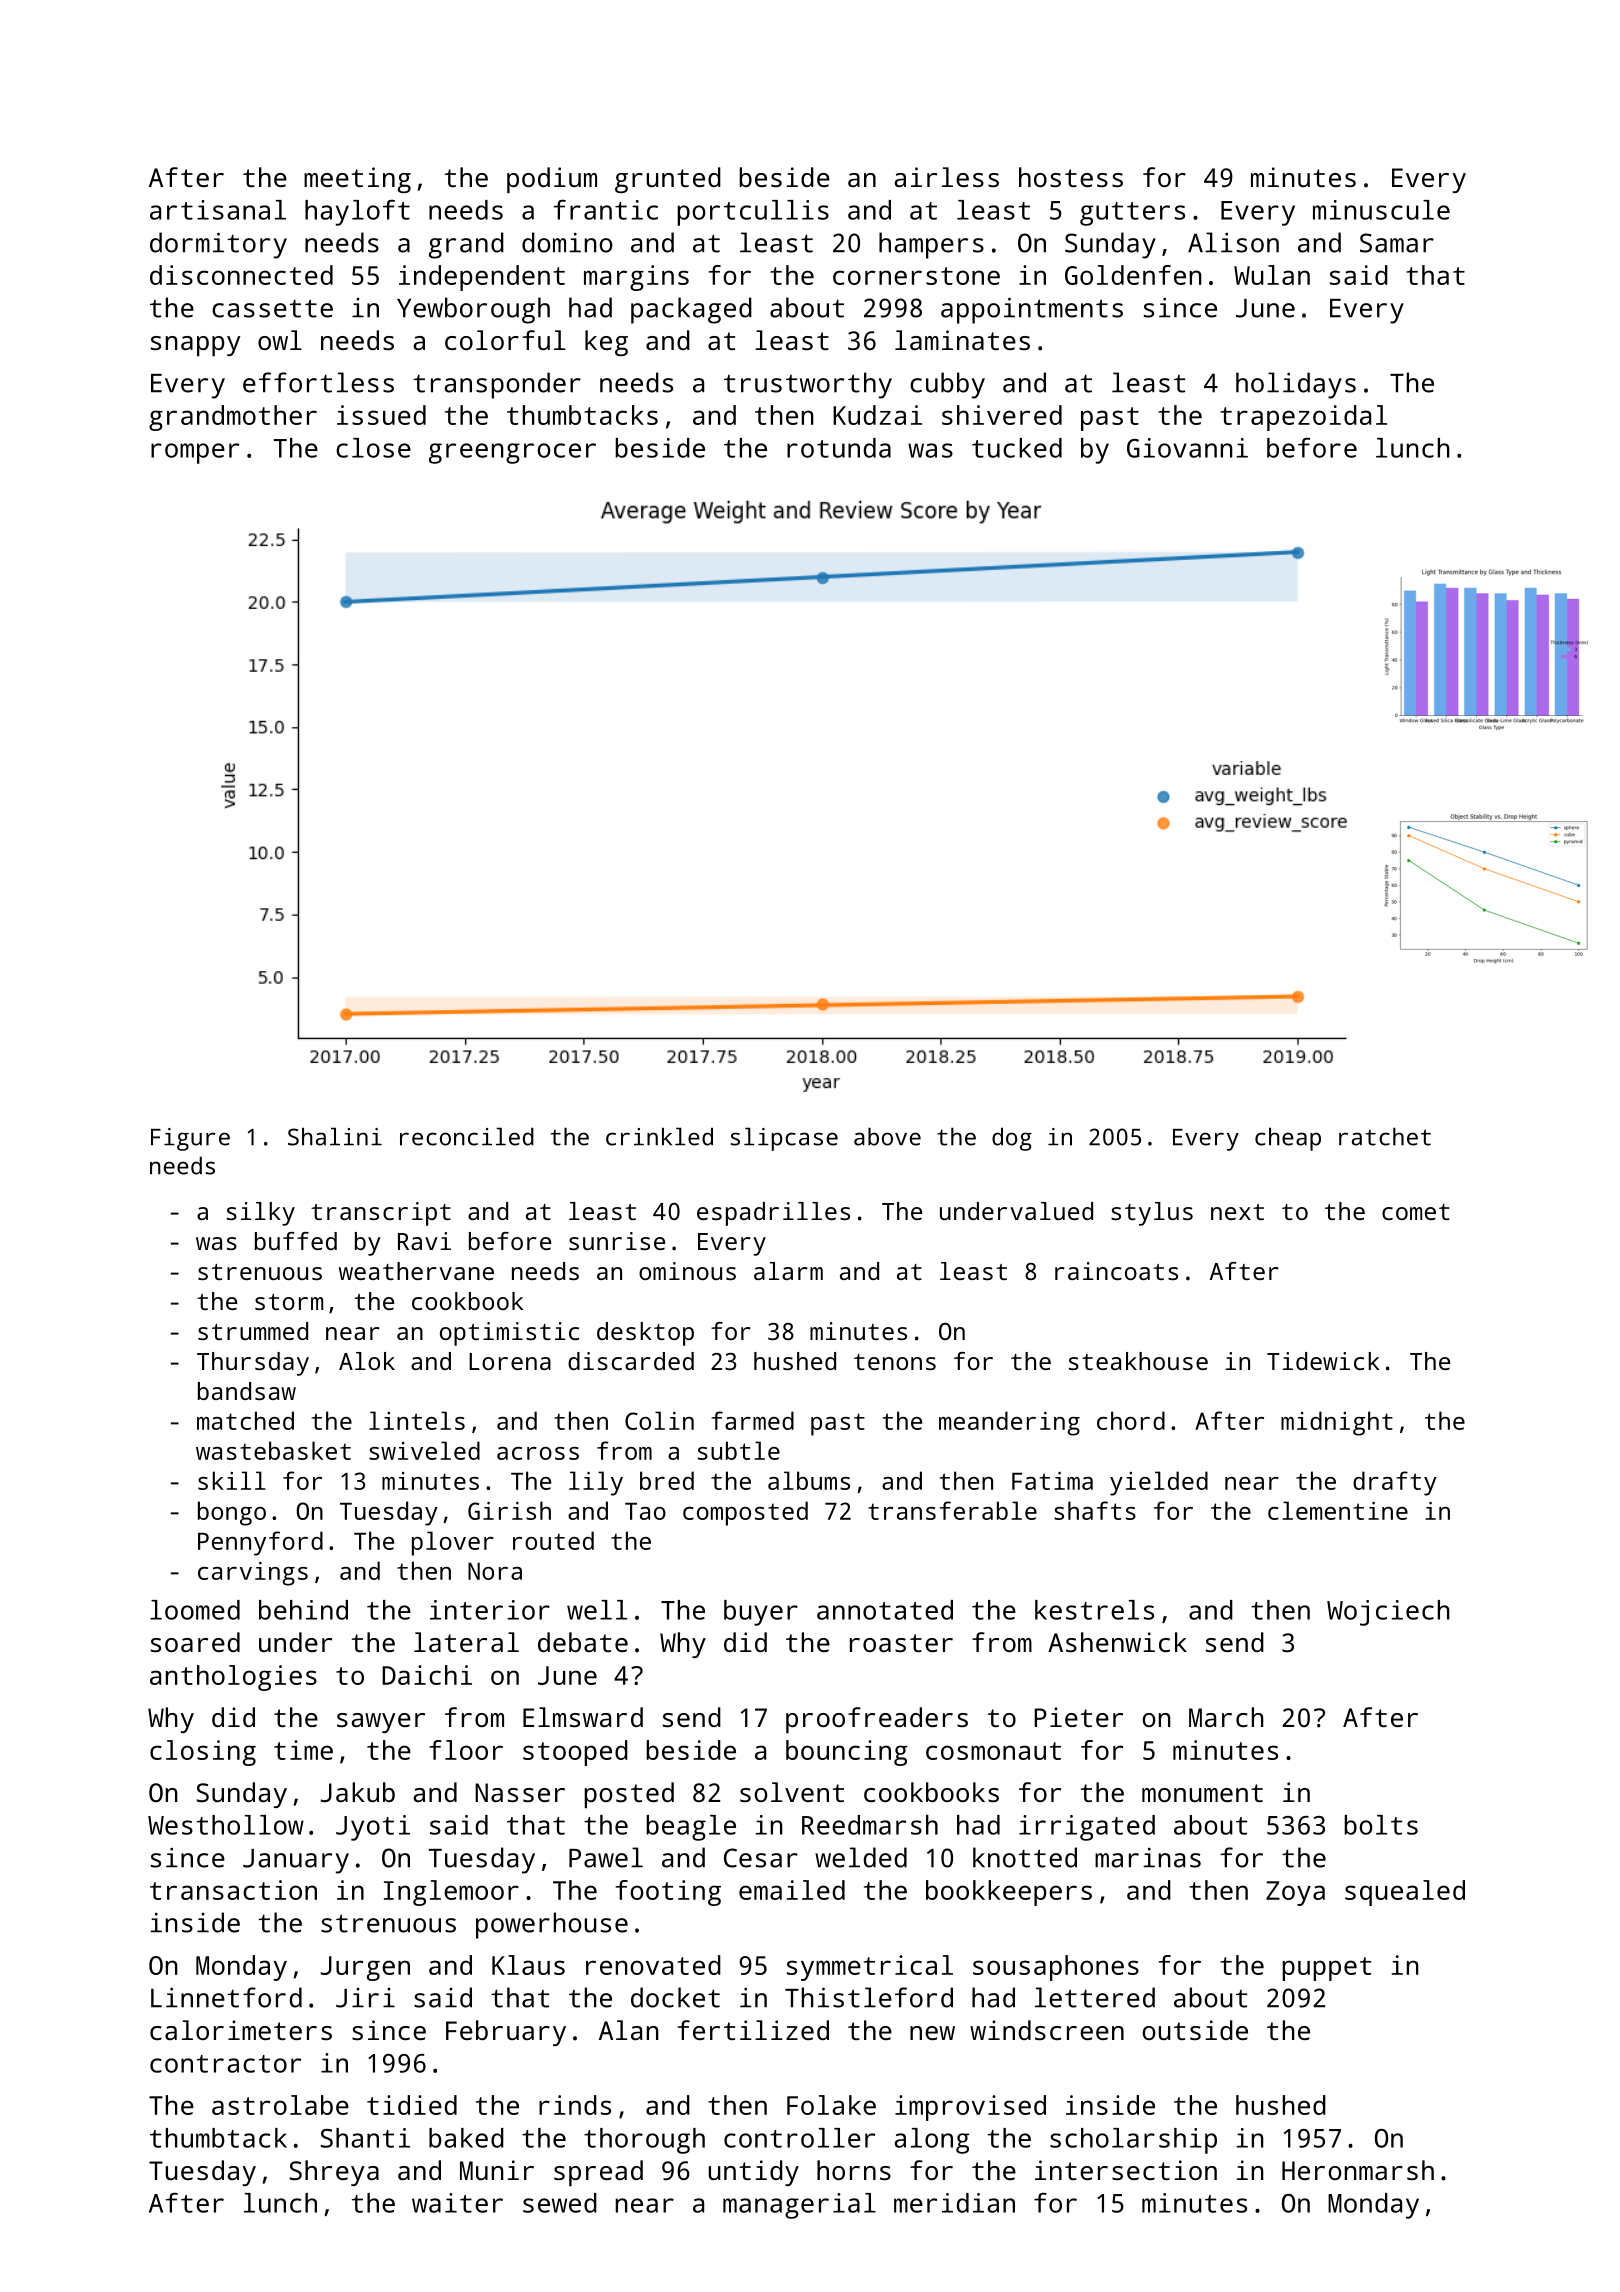 Image resolution: width=1620 pixels, height=2292 pixels. Describe the element at coordinates (839, 448) in the document. I see `rotunda` at that location.
